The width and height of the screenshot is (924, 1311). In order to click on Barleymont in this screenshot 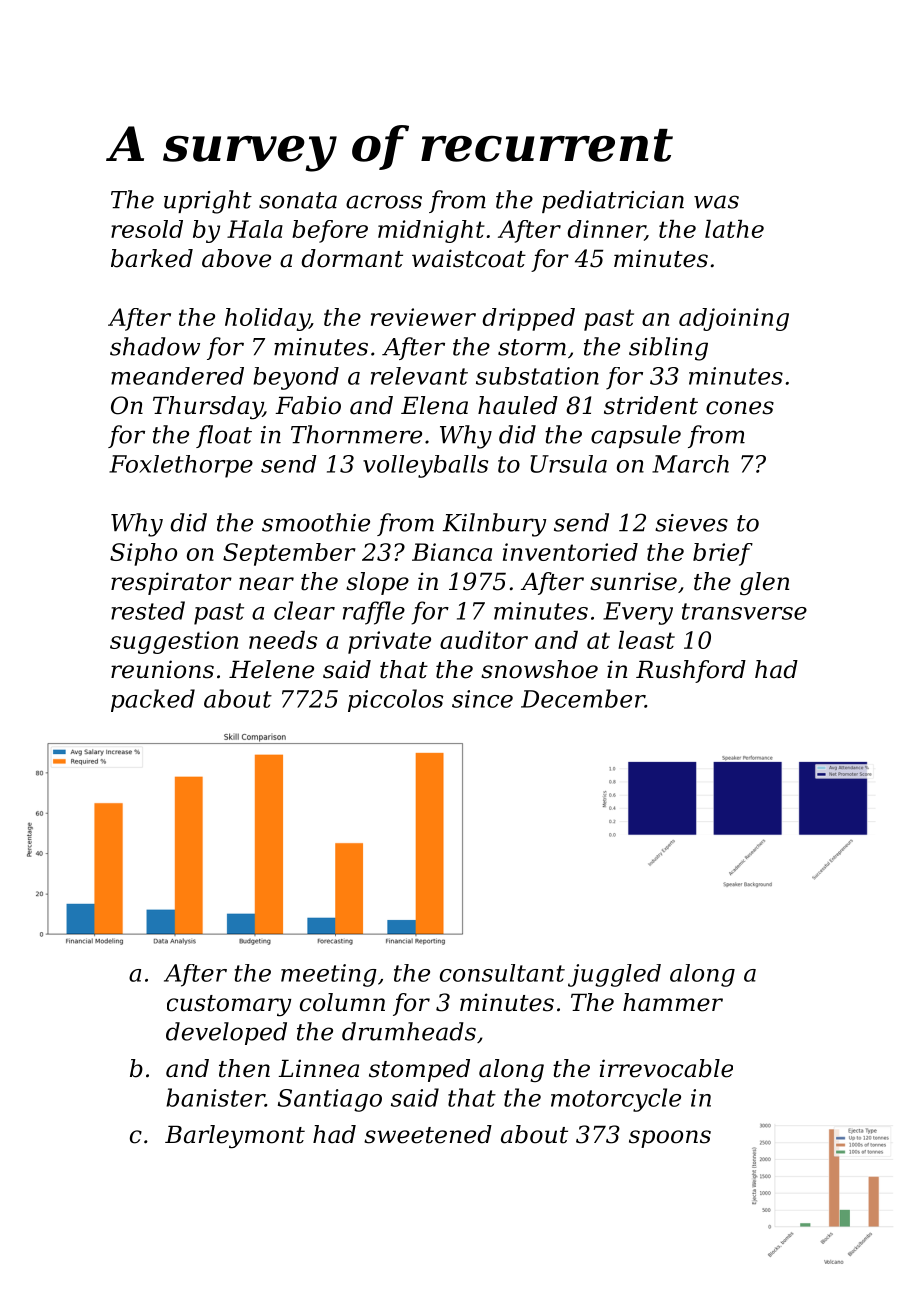, I will do `click(235, 1137)`.
